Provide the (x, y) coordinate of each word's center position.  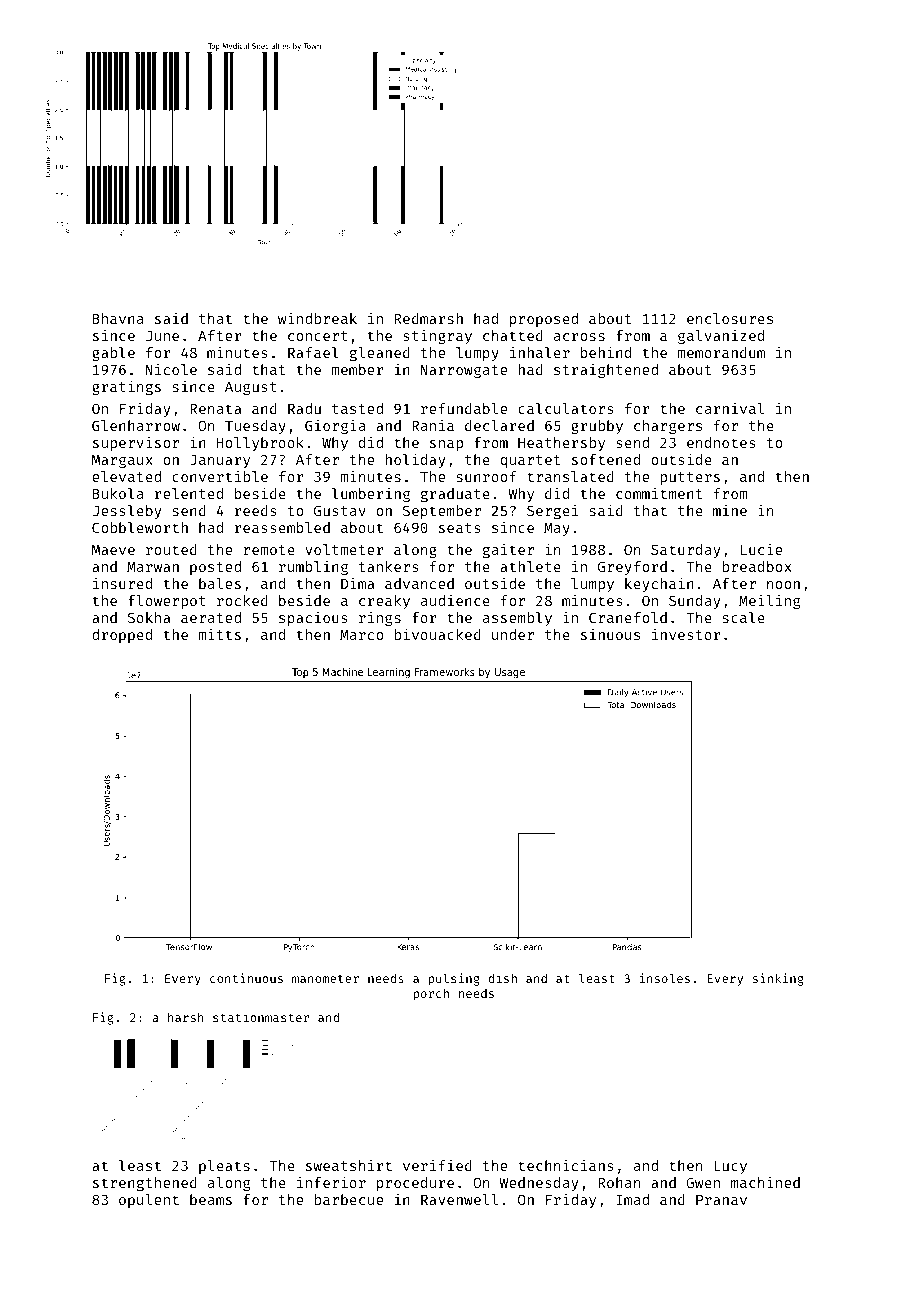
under (513, 634)
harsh (186, 1017)
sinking (778, 979)
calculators (566, 408)
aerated (211, 617)
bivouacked (437, 634)
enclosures (730, 318)
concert (318, 336)
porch (431, 994)
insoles (665, 978)
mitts (219, 634)
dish (502, 978)
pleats (224, 1167)
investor (686, 634)
